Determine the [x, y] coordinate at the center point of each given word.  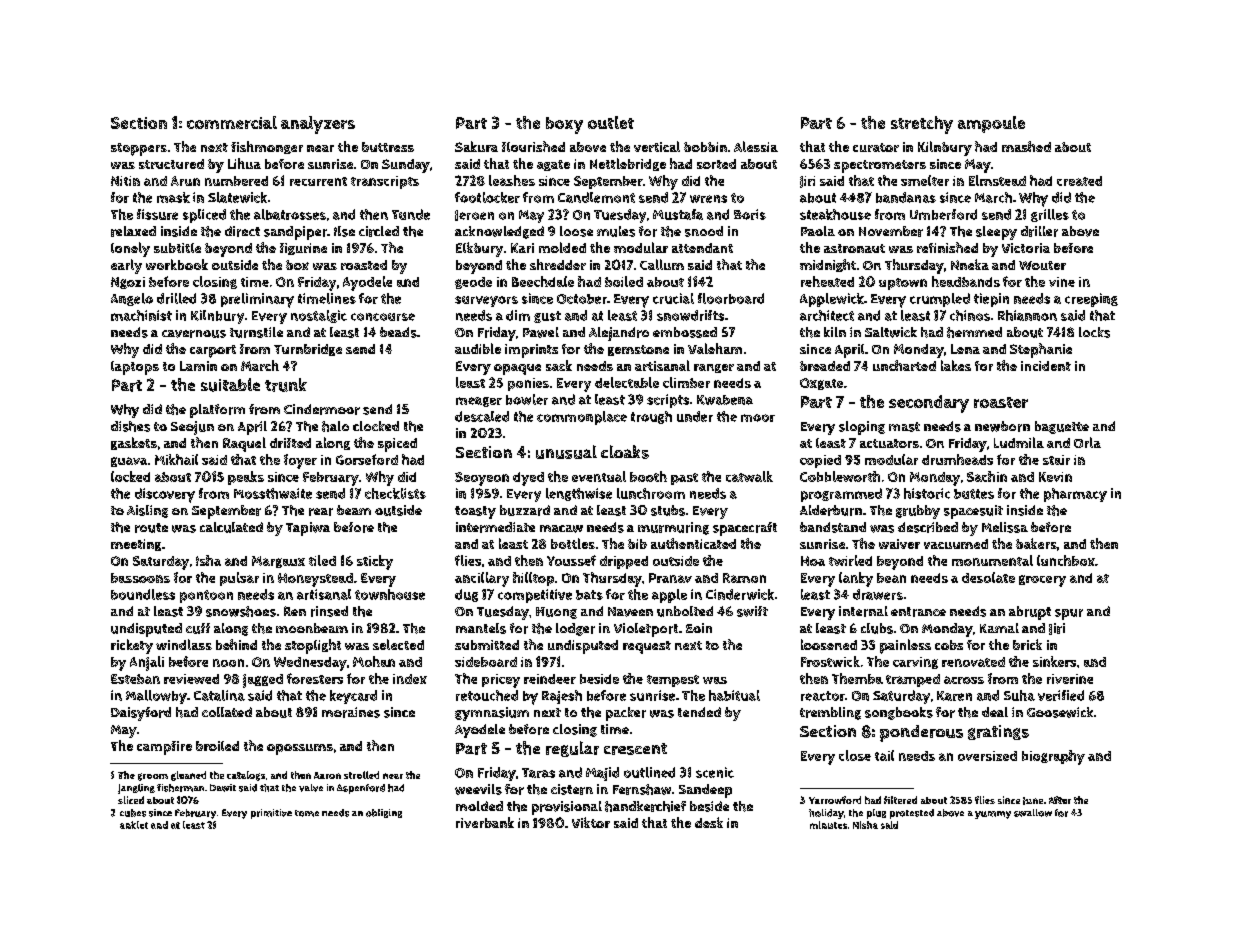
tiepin [991, 300]
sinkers [1054, 661]
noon [228, 663]
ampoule [991, 124]
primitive [271, 814]
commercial [232, 122]
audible [478, 348]
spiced [397, 445]
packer [626, 714]
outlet [611, 122]
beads [398, 332]
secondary [929, 404]
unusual [566, 452]
